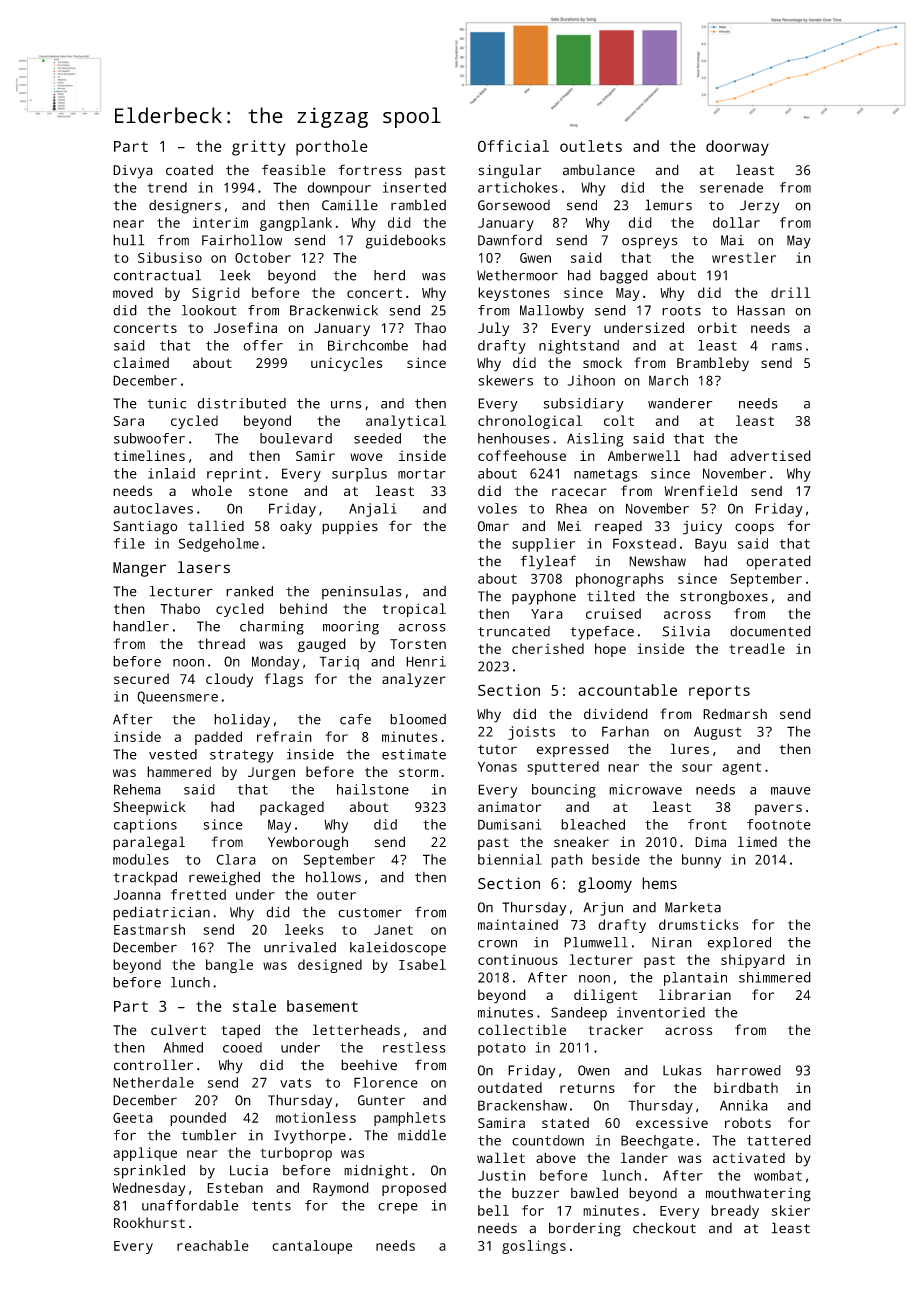  Describe the element at coordinates (513, 146) in the image. I see `Official` at that location.
